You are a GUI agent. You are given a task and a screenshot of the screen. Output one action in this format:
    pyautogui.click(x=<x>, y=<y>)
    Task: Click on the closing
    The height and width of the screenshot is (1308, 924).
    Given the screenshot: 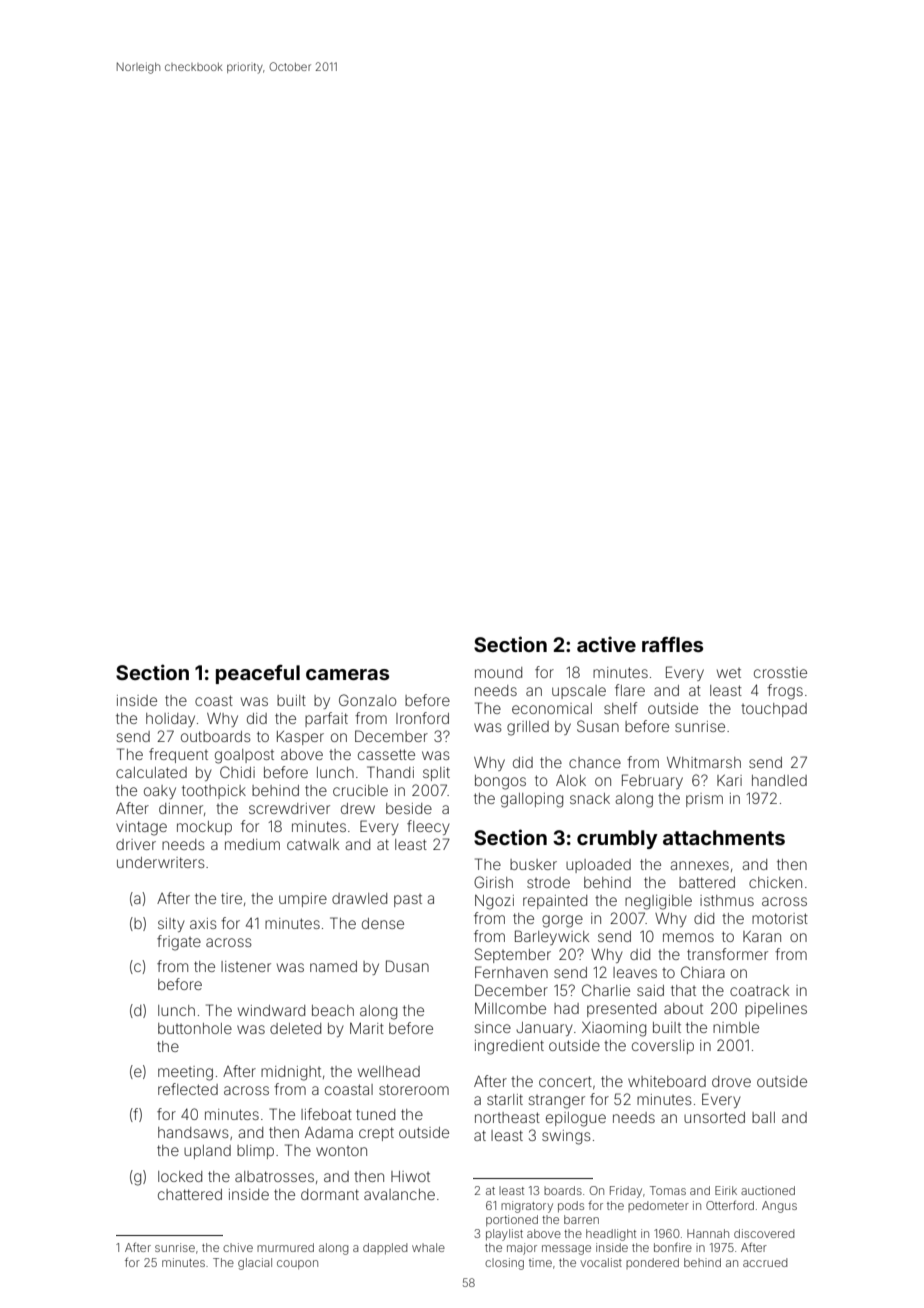 What is the action you would take?
    pyautogui.click(x=504, y=1264)
